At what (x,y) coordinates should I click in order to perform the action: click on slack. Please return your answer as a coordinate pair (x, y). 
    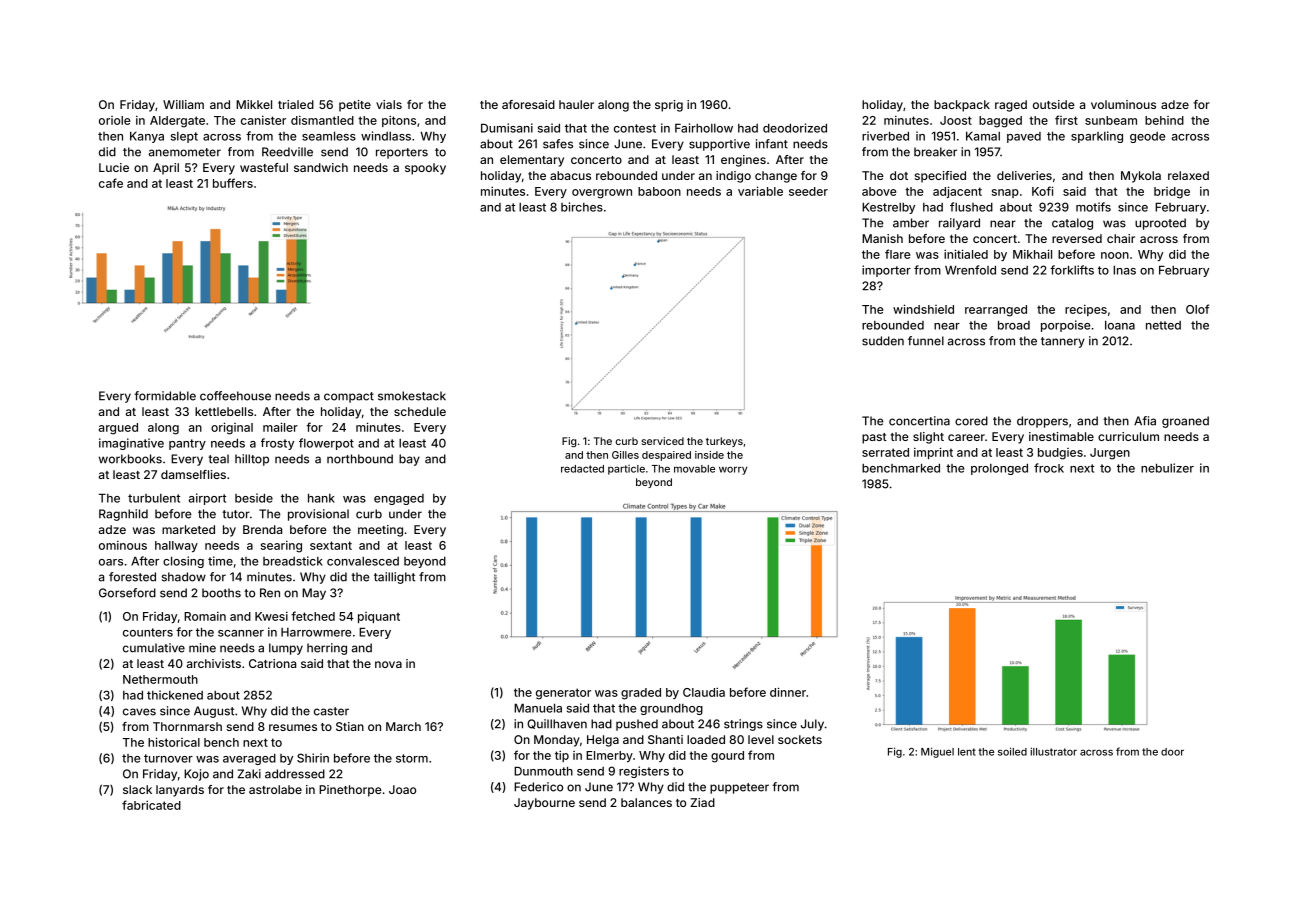
    Looking at the image, I should click on (137, 789).
